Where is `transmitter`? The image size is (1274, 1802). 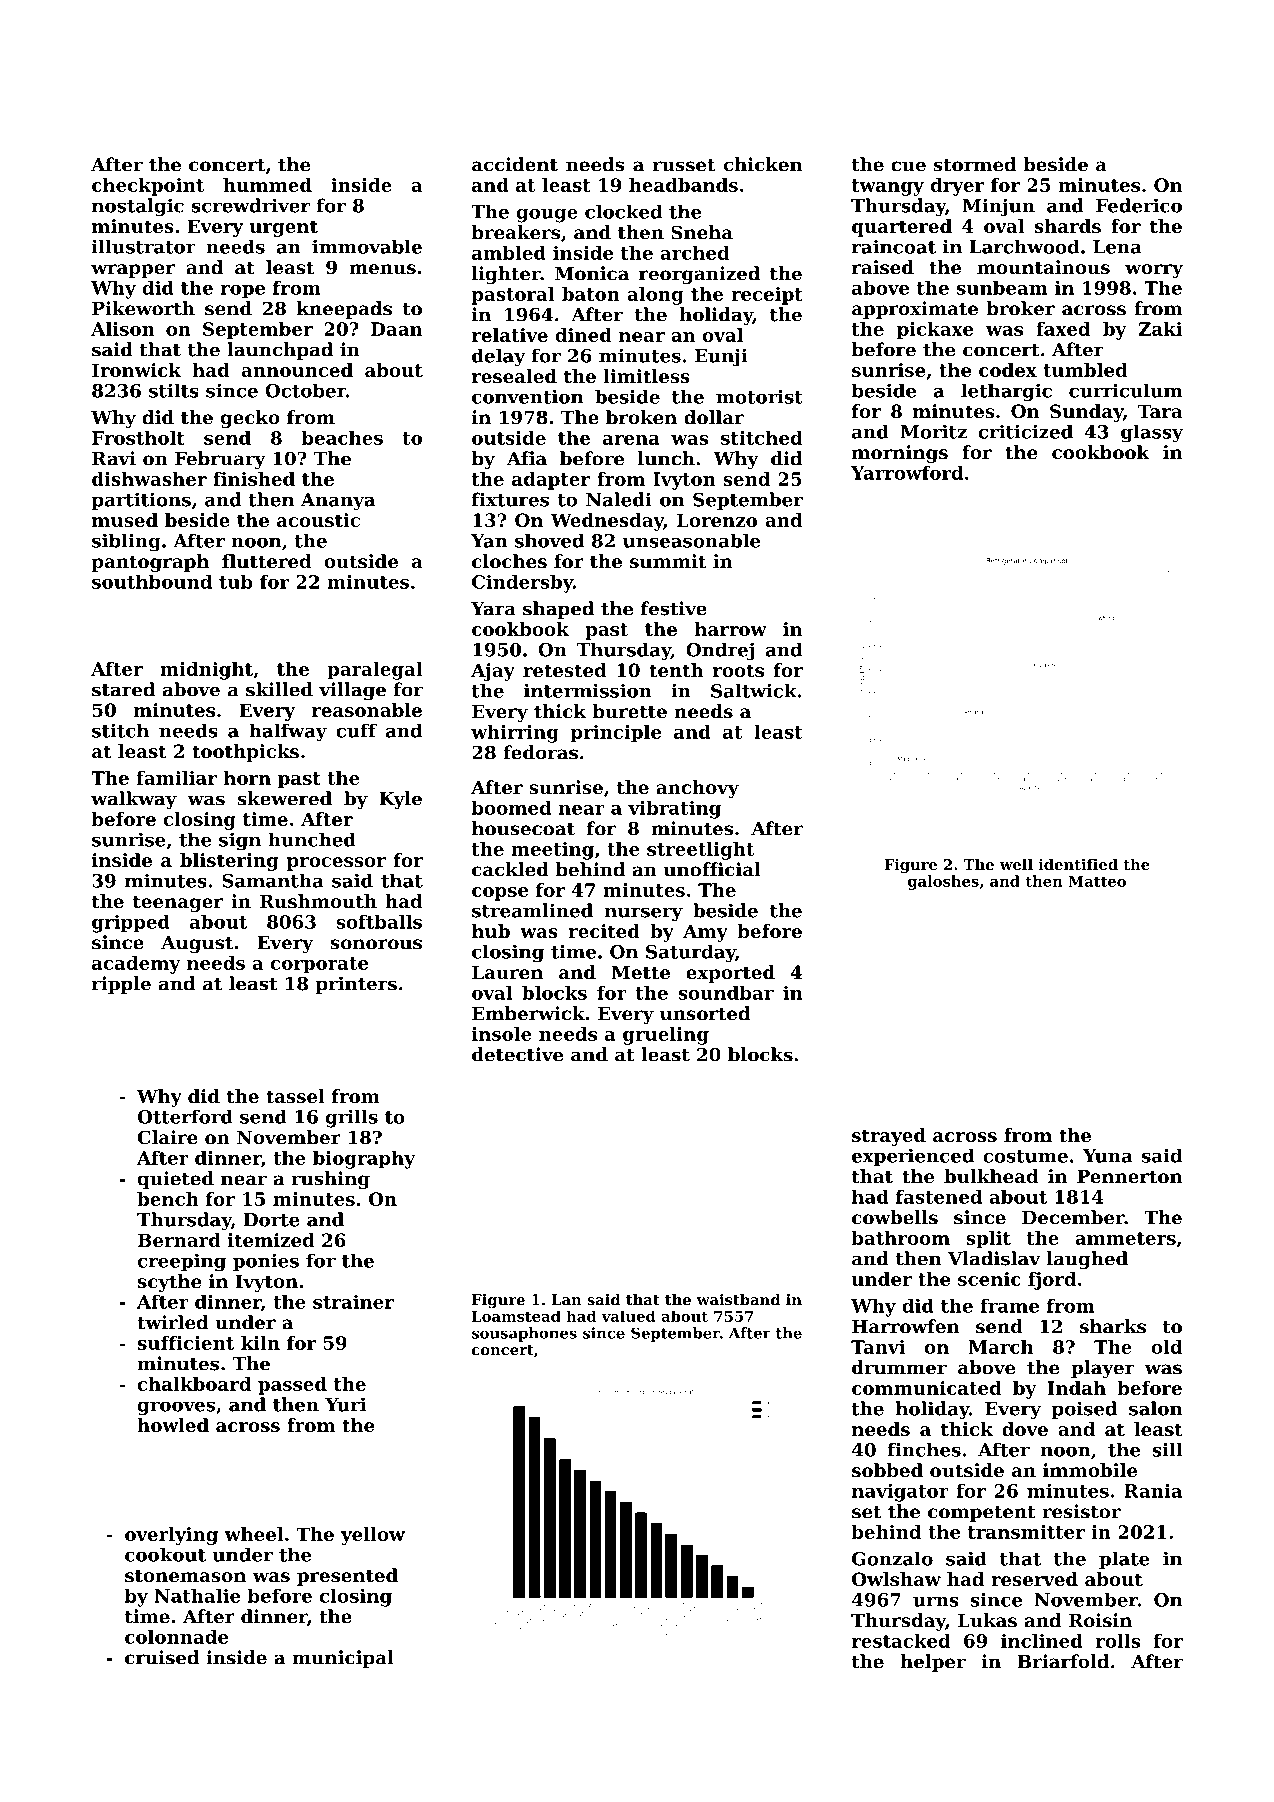 transmitter is located at coordinates (1026, 1532).
